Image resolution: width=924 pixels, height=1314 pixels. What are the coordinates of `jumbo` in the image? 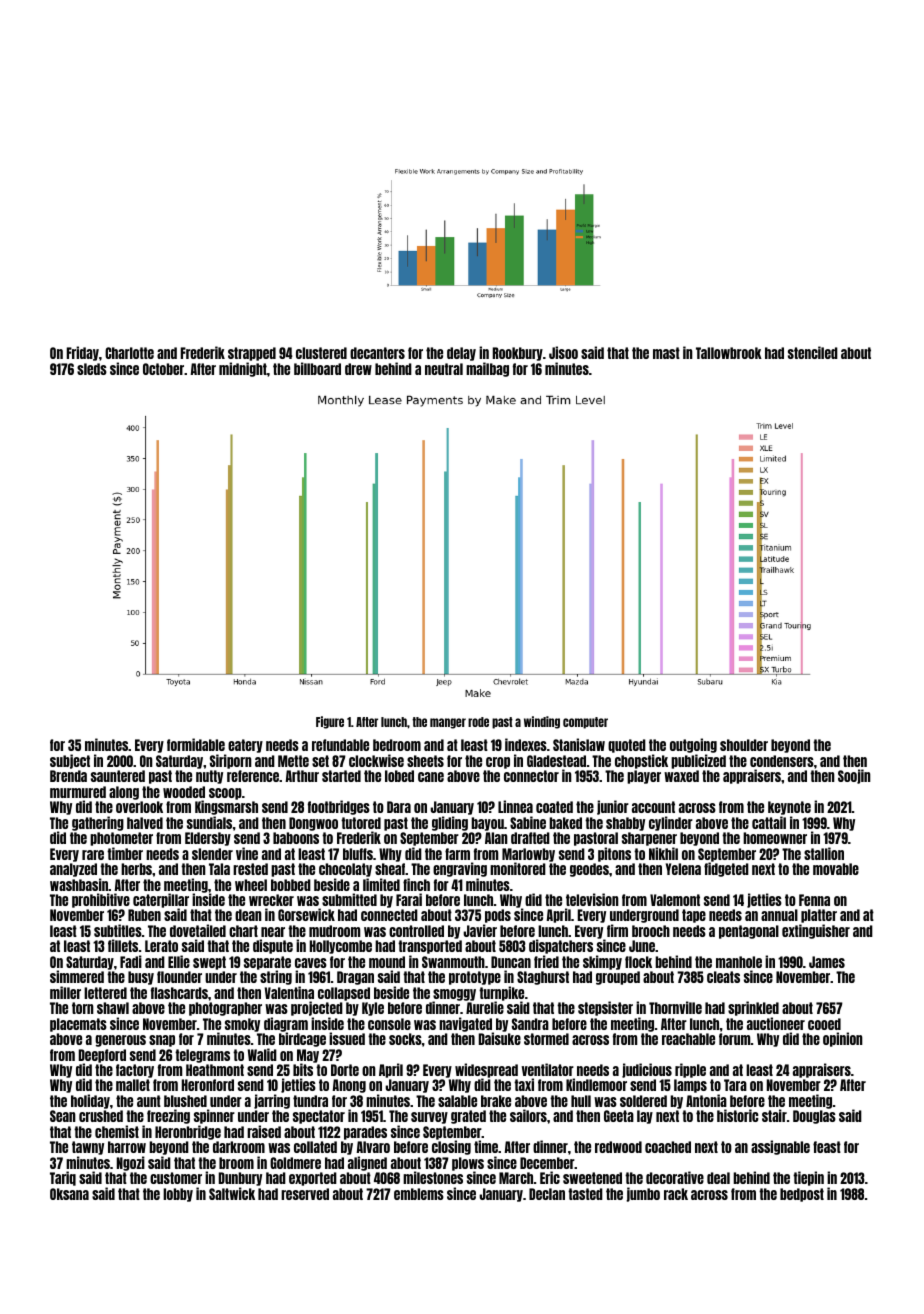 It's located at (643, 1194).
